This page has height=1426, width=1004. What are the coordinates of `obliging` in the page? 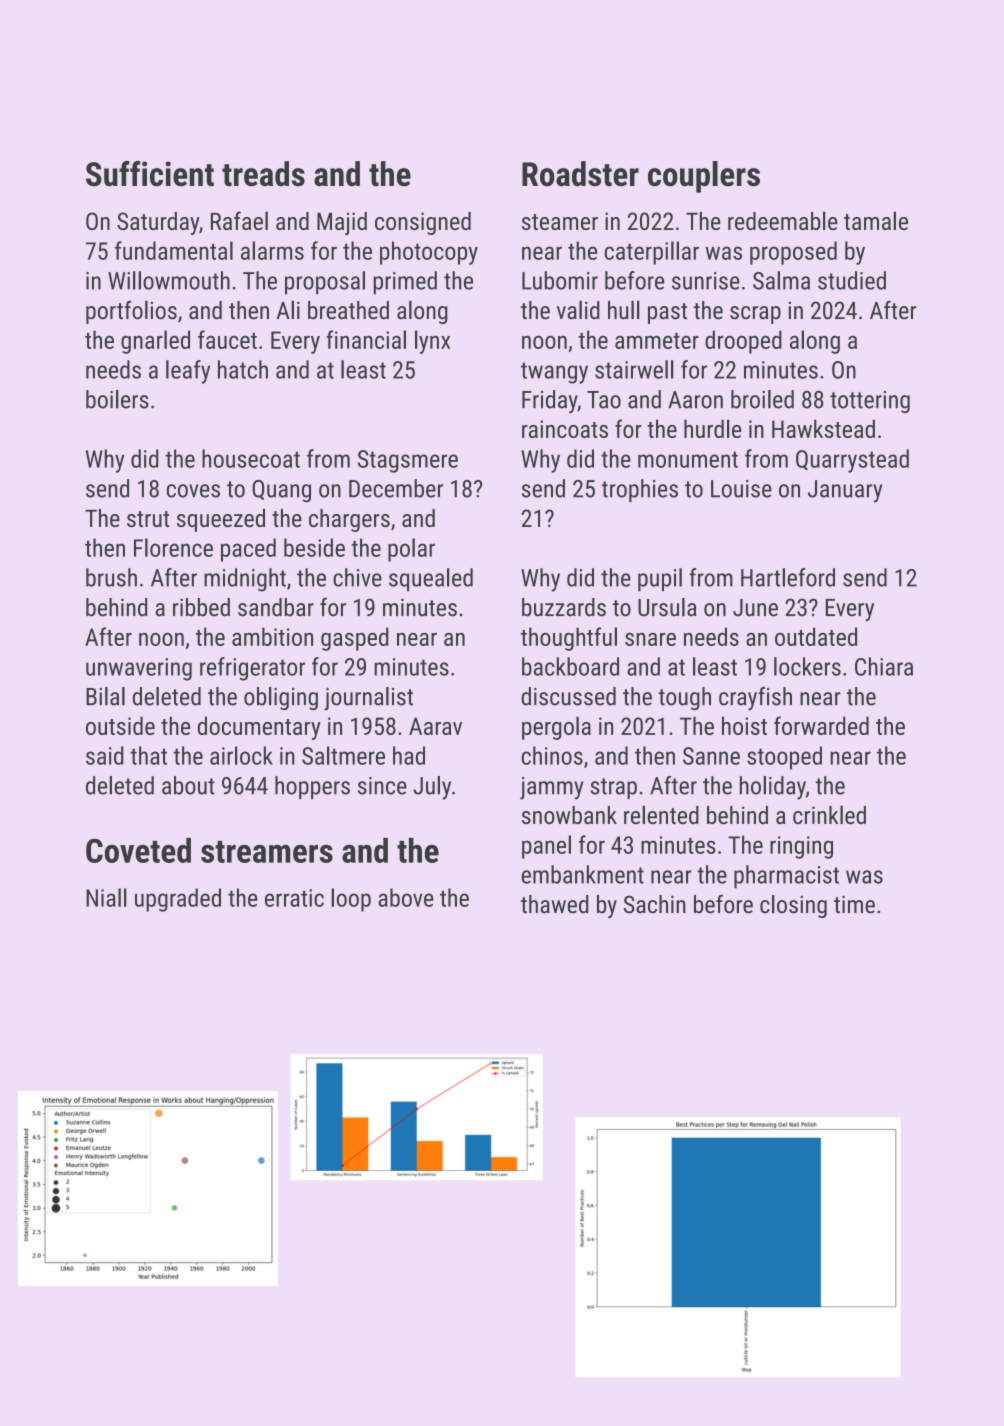 It's located at (281, 698).
